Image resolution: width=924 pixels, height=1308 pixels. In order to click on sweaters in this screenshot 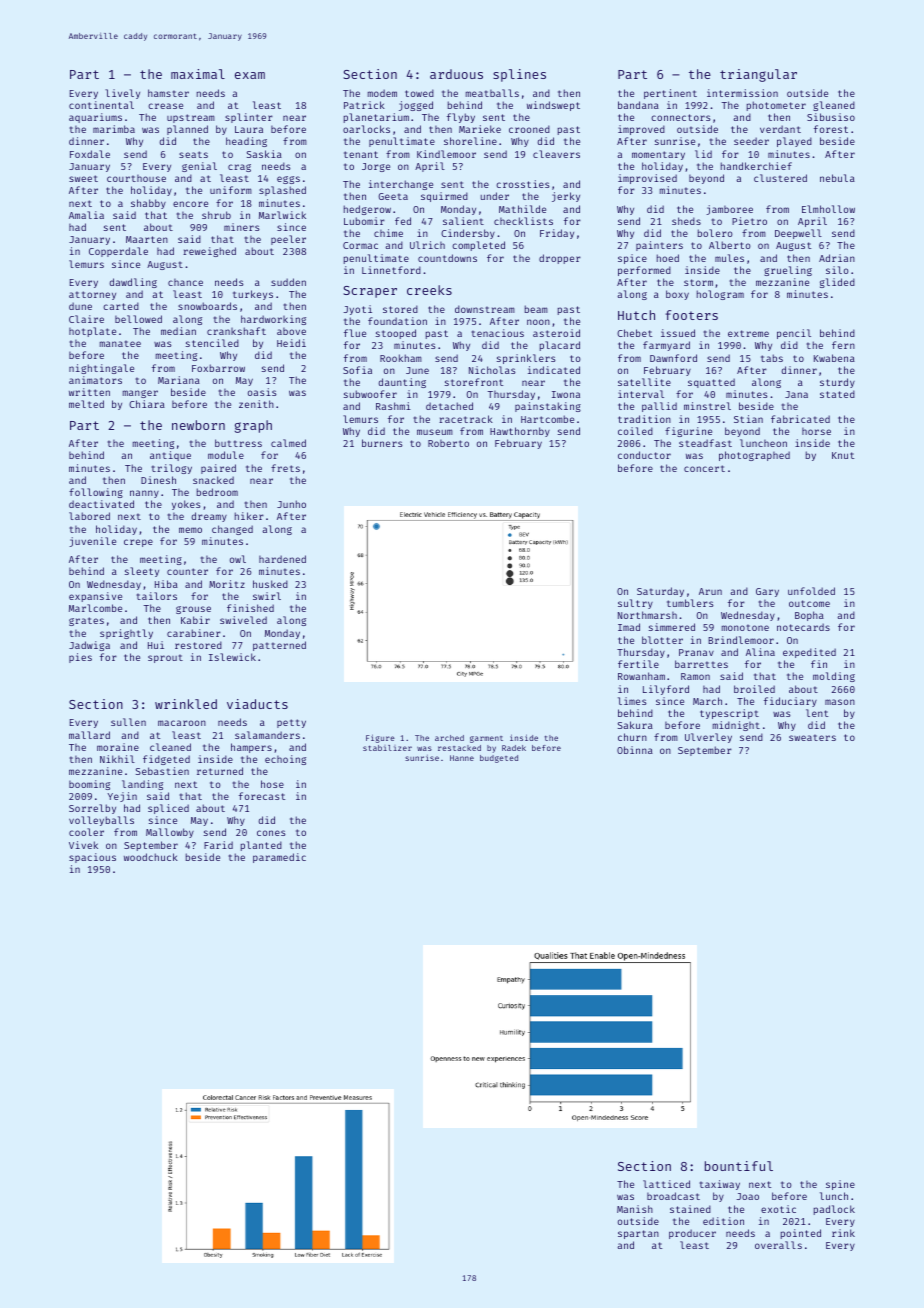, I will do `click(812, 737)`.
